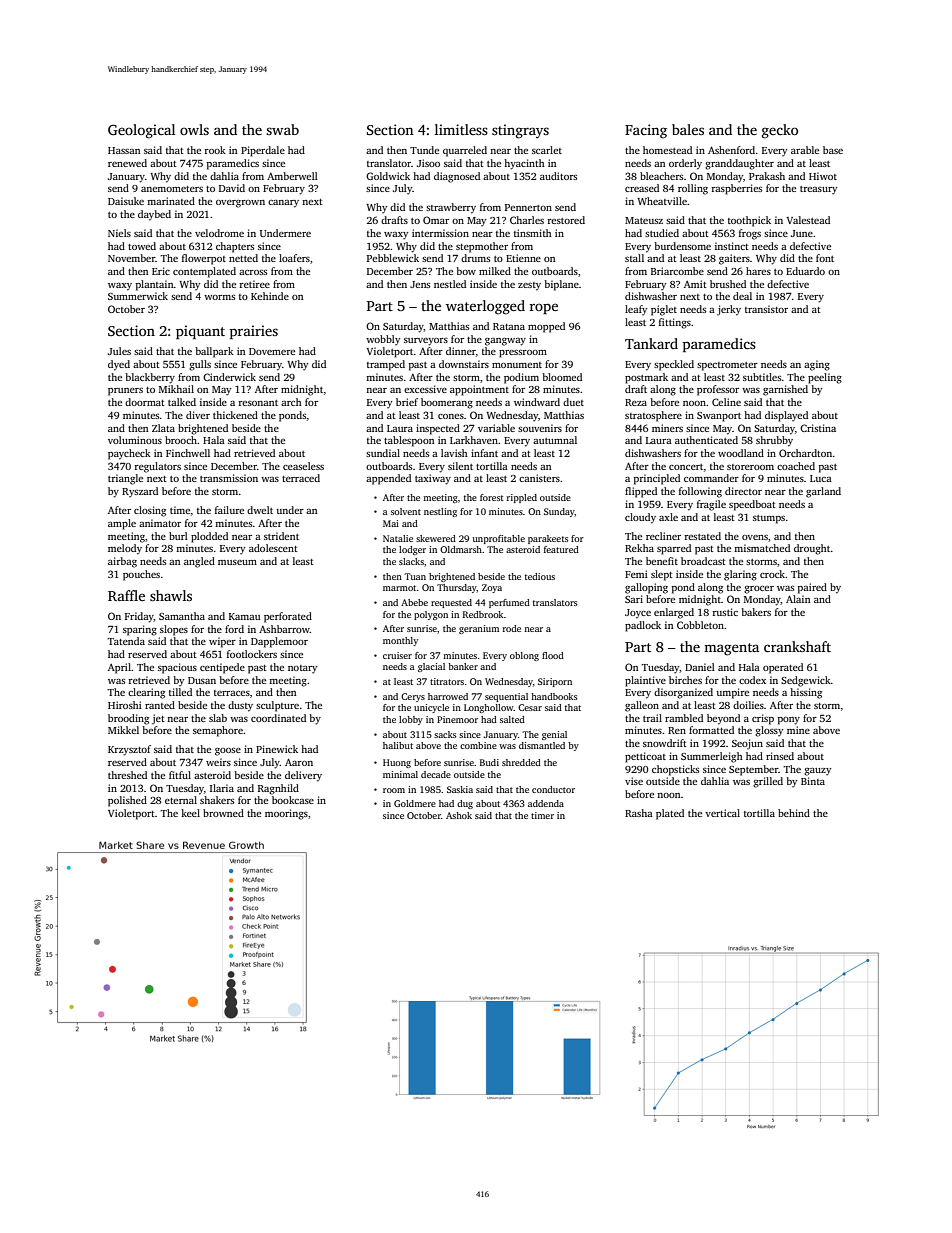 Image resolution: width=952 pixels, height=1233 pixels. What do you see at coordinates (461, 129) in the document?
I see `limitless` at bounding box center [461, 129].
